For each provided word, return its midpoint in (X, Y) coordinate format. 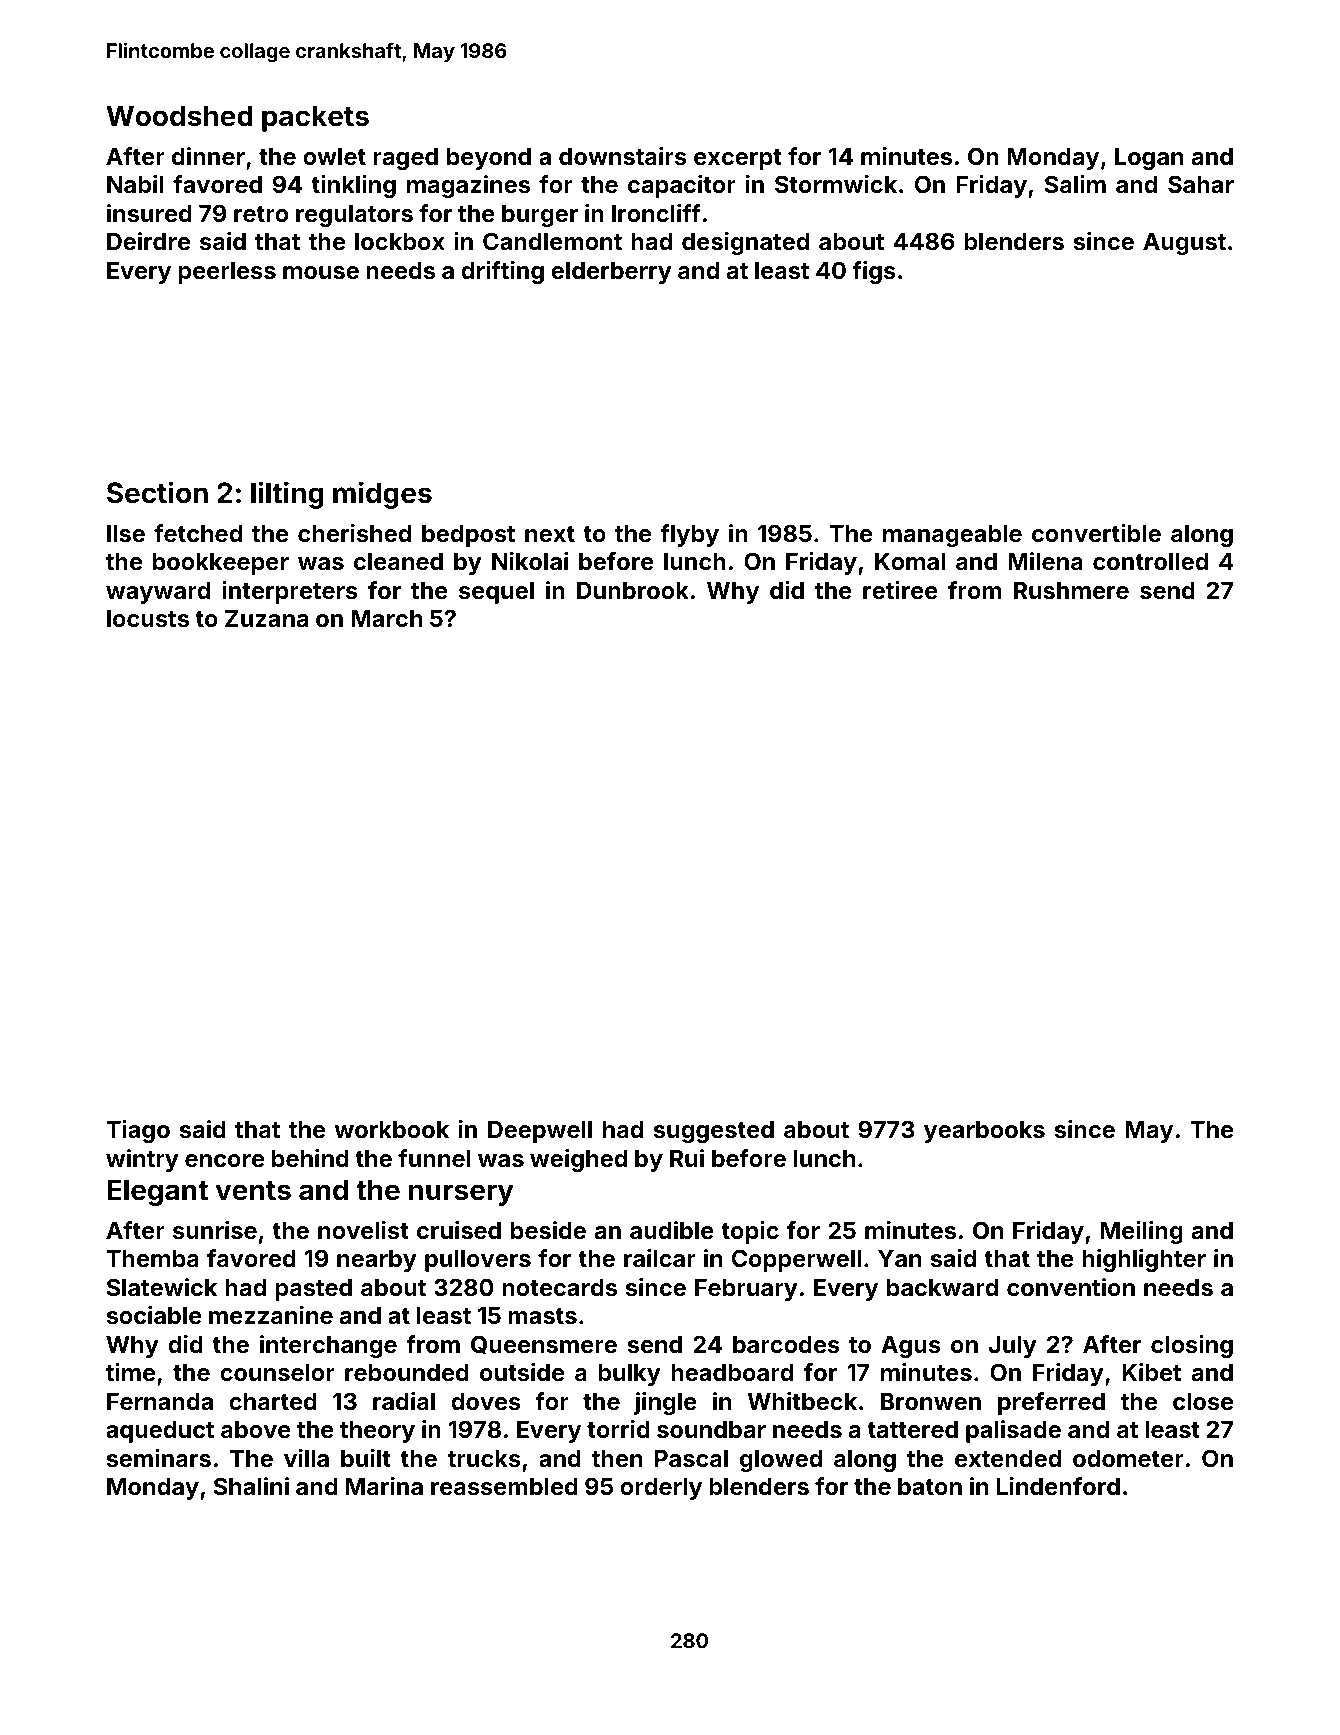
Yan (899, 1259)
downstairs (623, 156)
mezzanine (271, 1315)
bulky (629, 1375)
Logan (1149, 159)
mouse (321, 273)
